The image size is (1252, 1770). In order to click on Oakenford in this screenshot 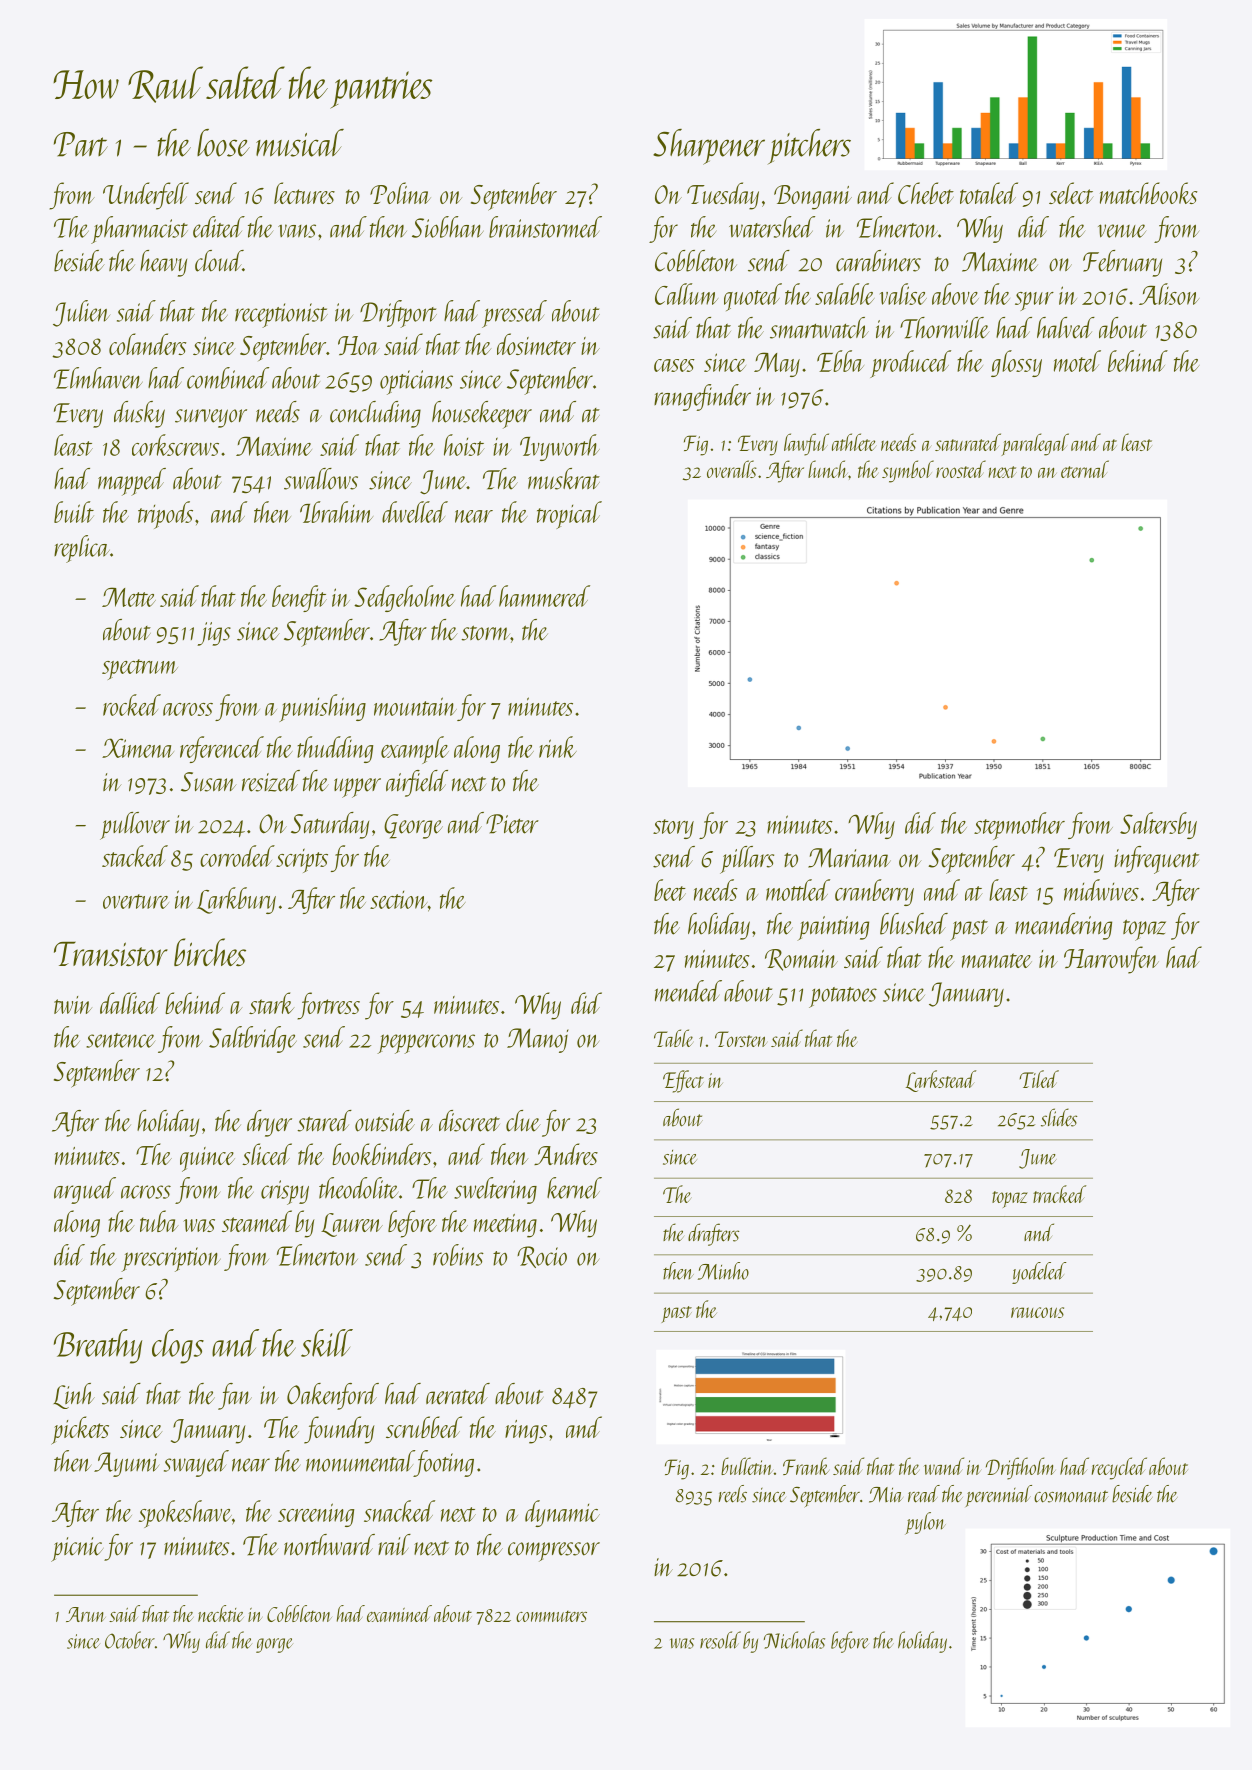, I will do `click(333, 1396)`.
